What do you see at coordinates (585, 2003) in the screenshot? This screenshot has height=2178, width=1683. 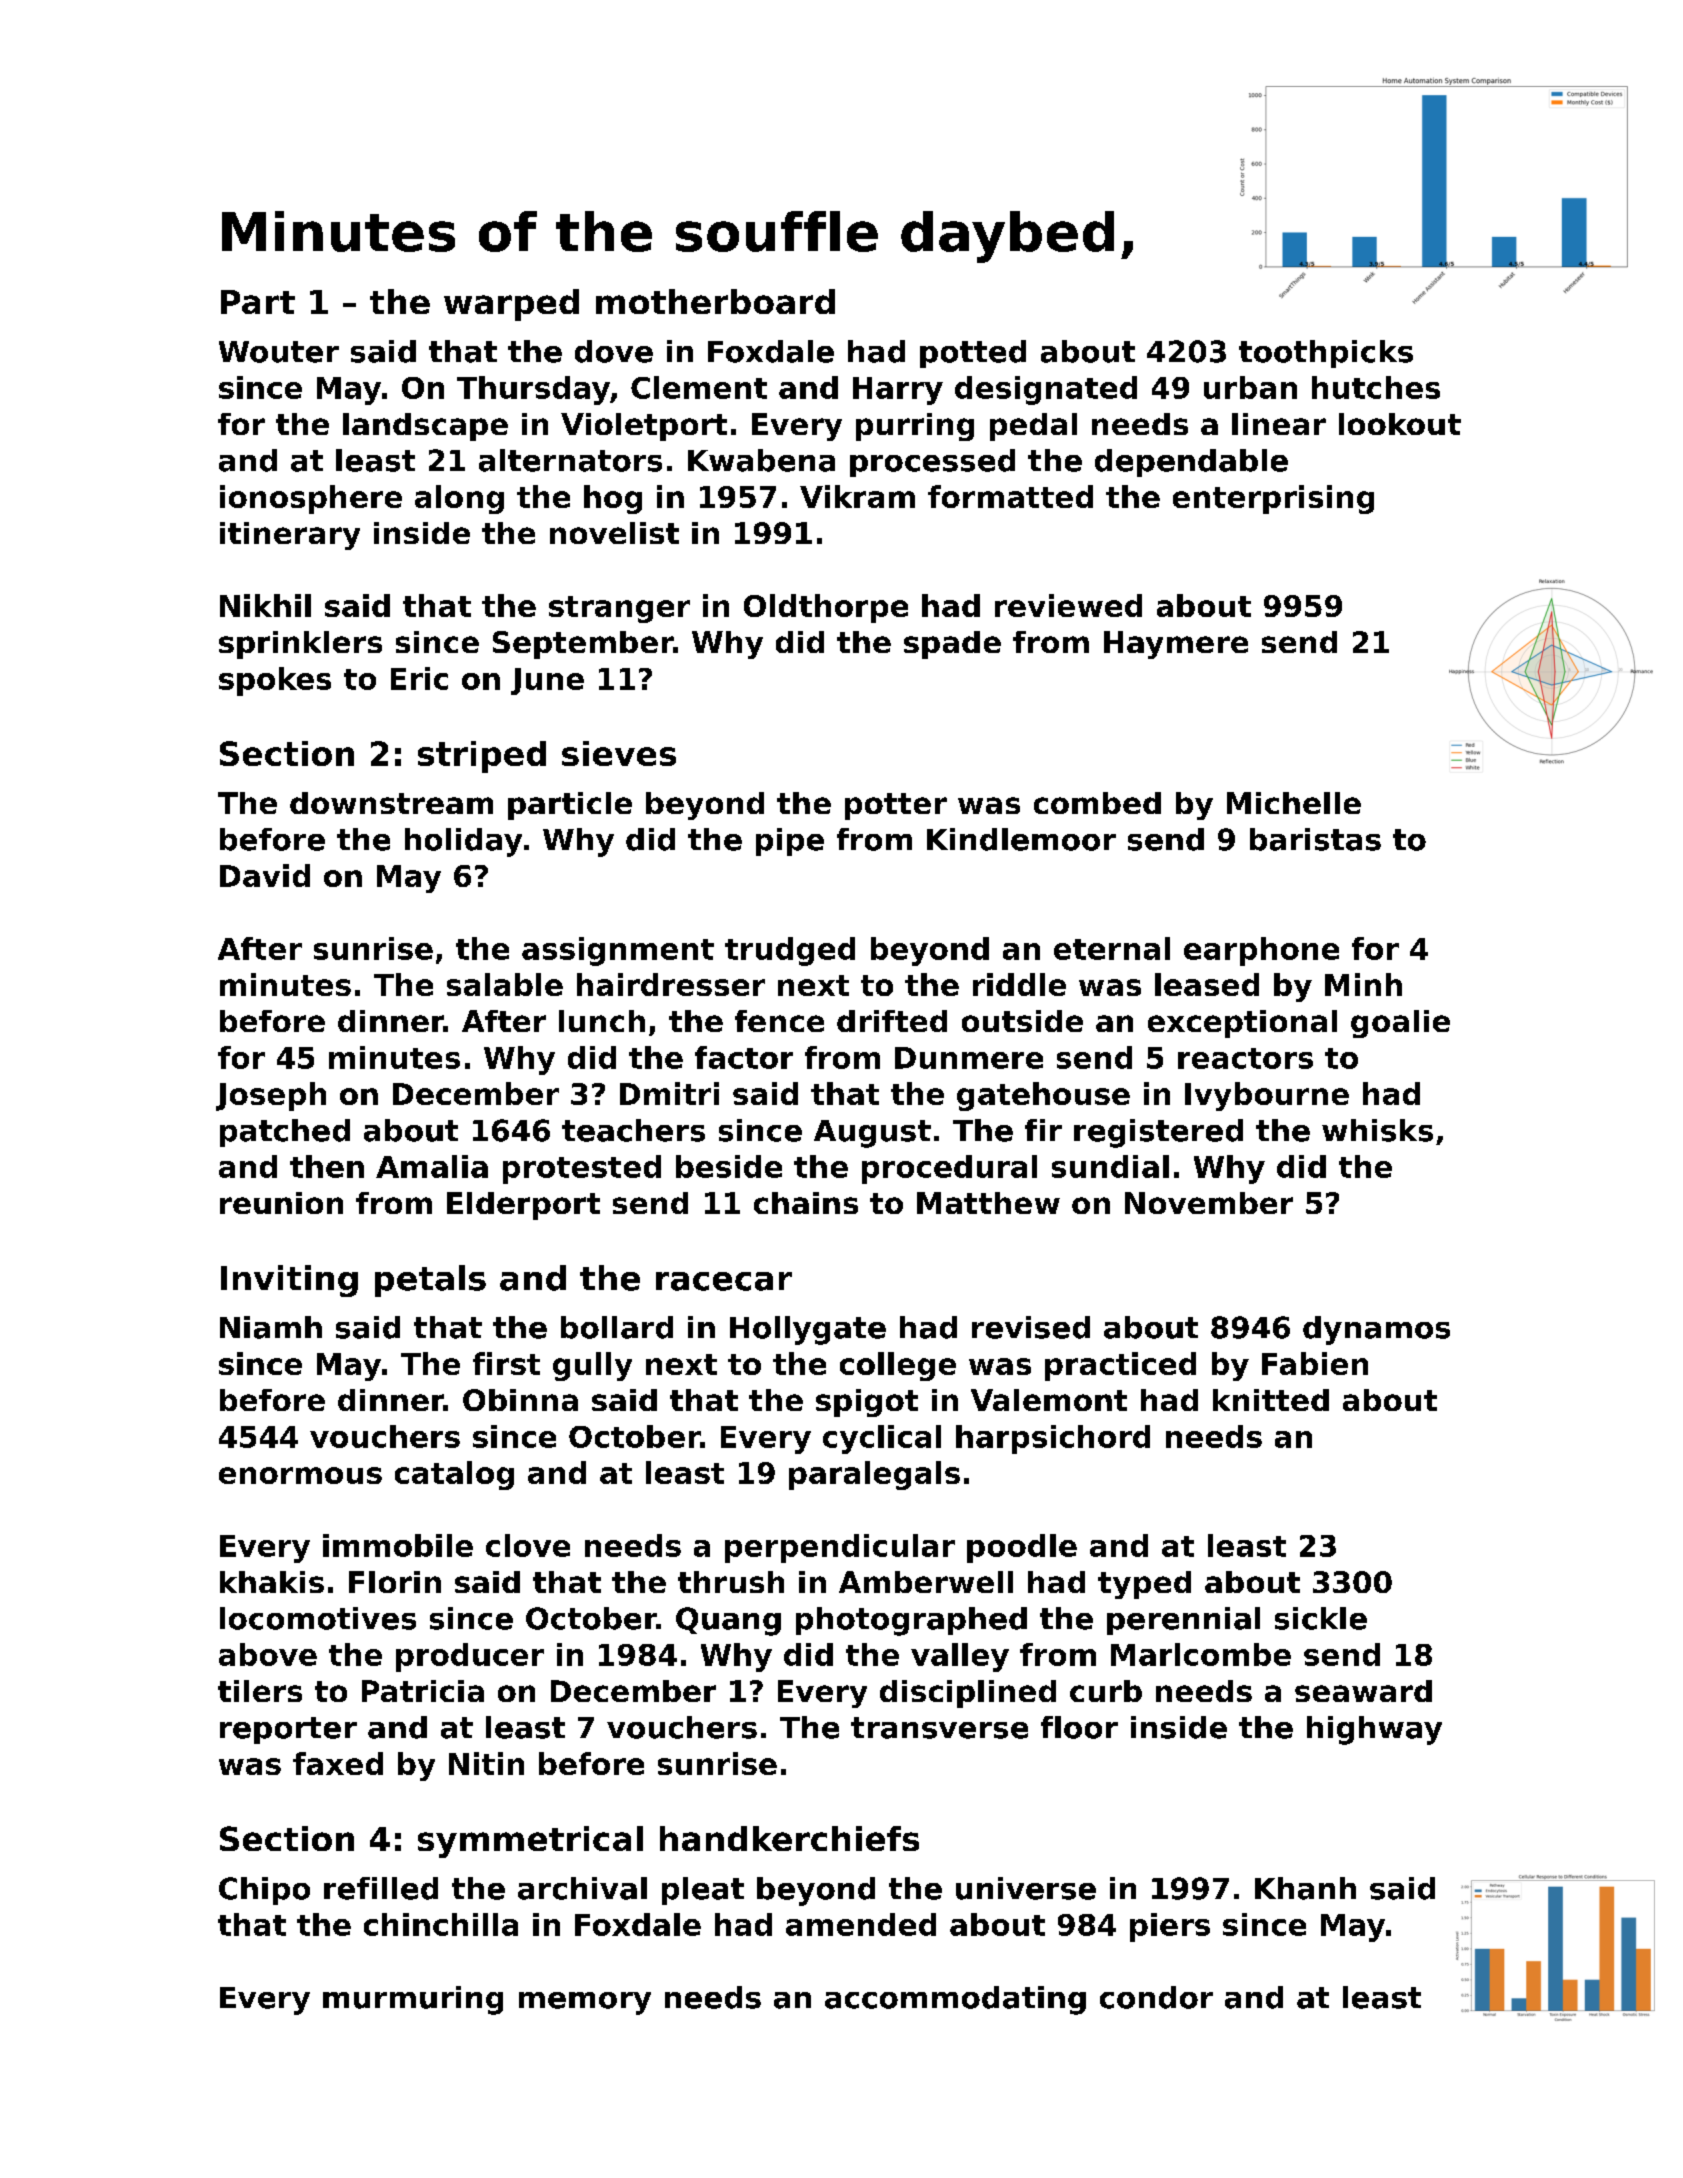 I see `memory` at bounding box center [585, 2003].
